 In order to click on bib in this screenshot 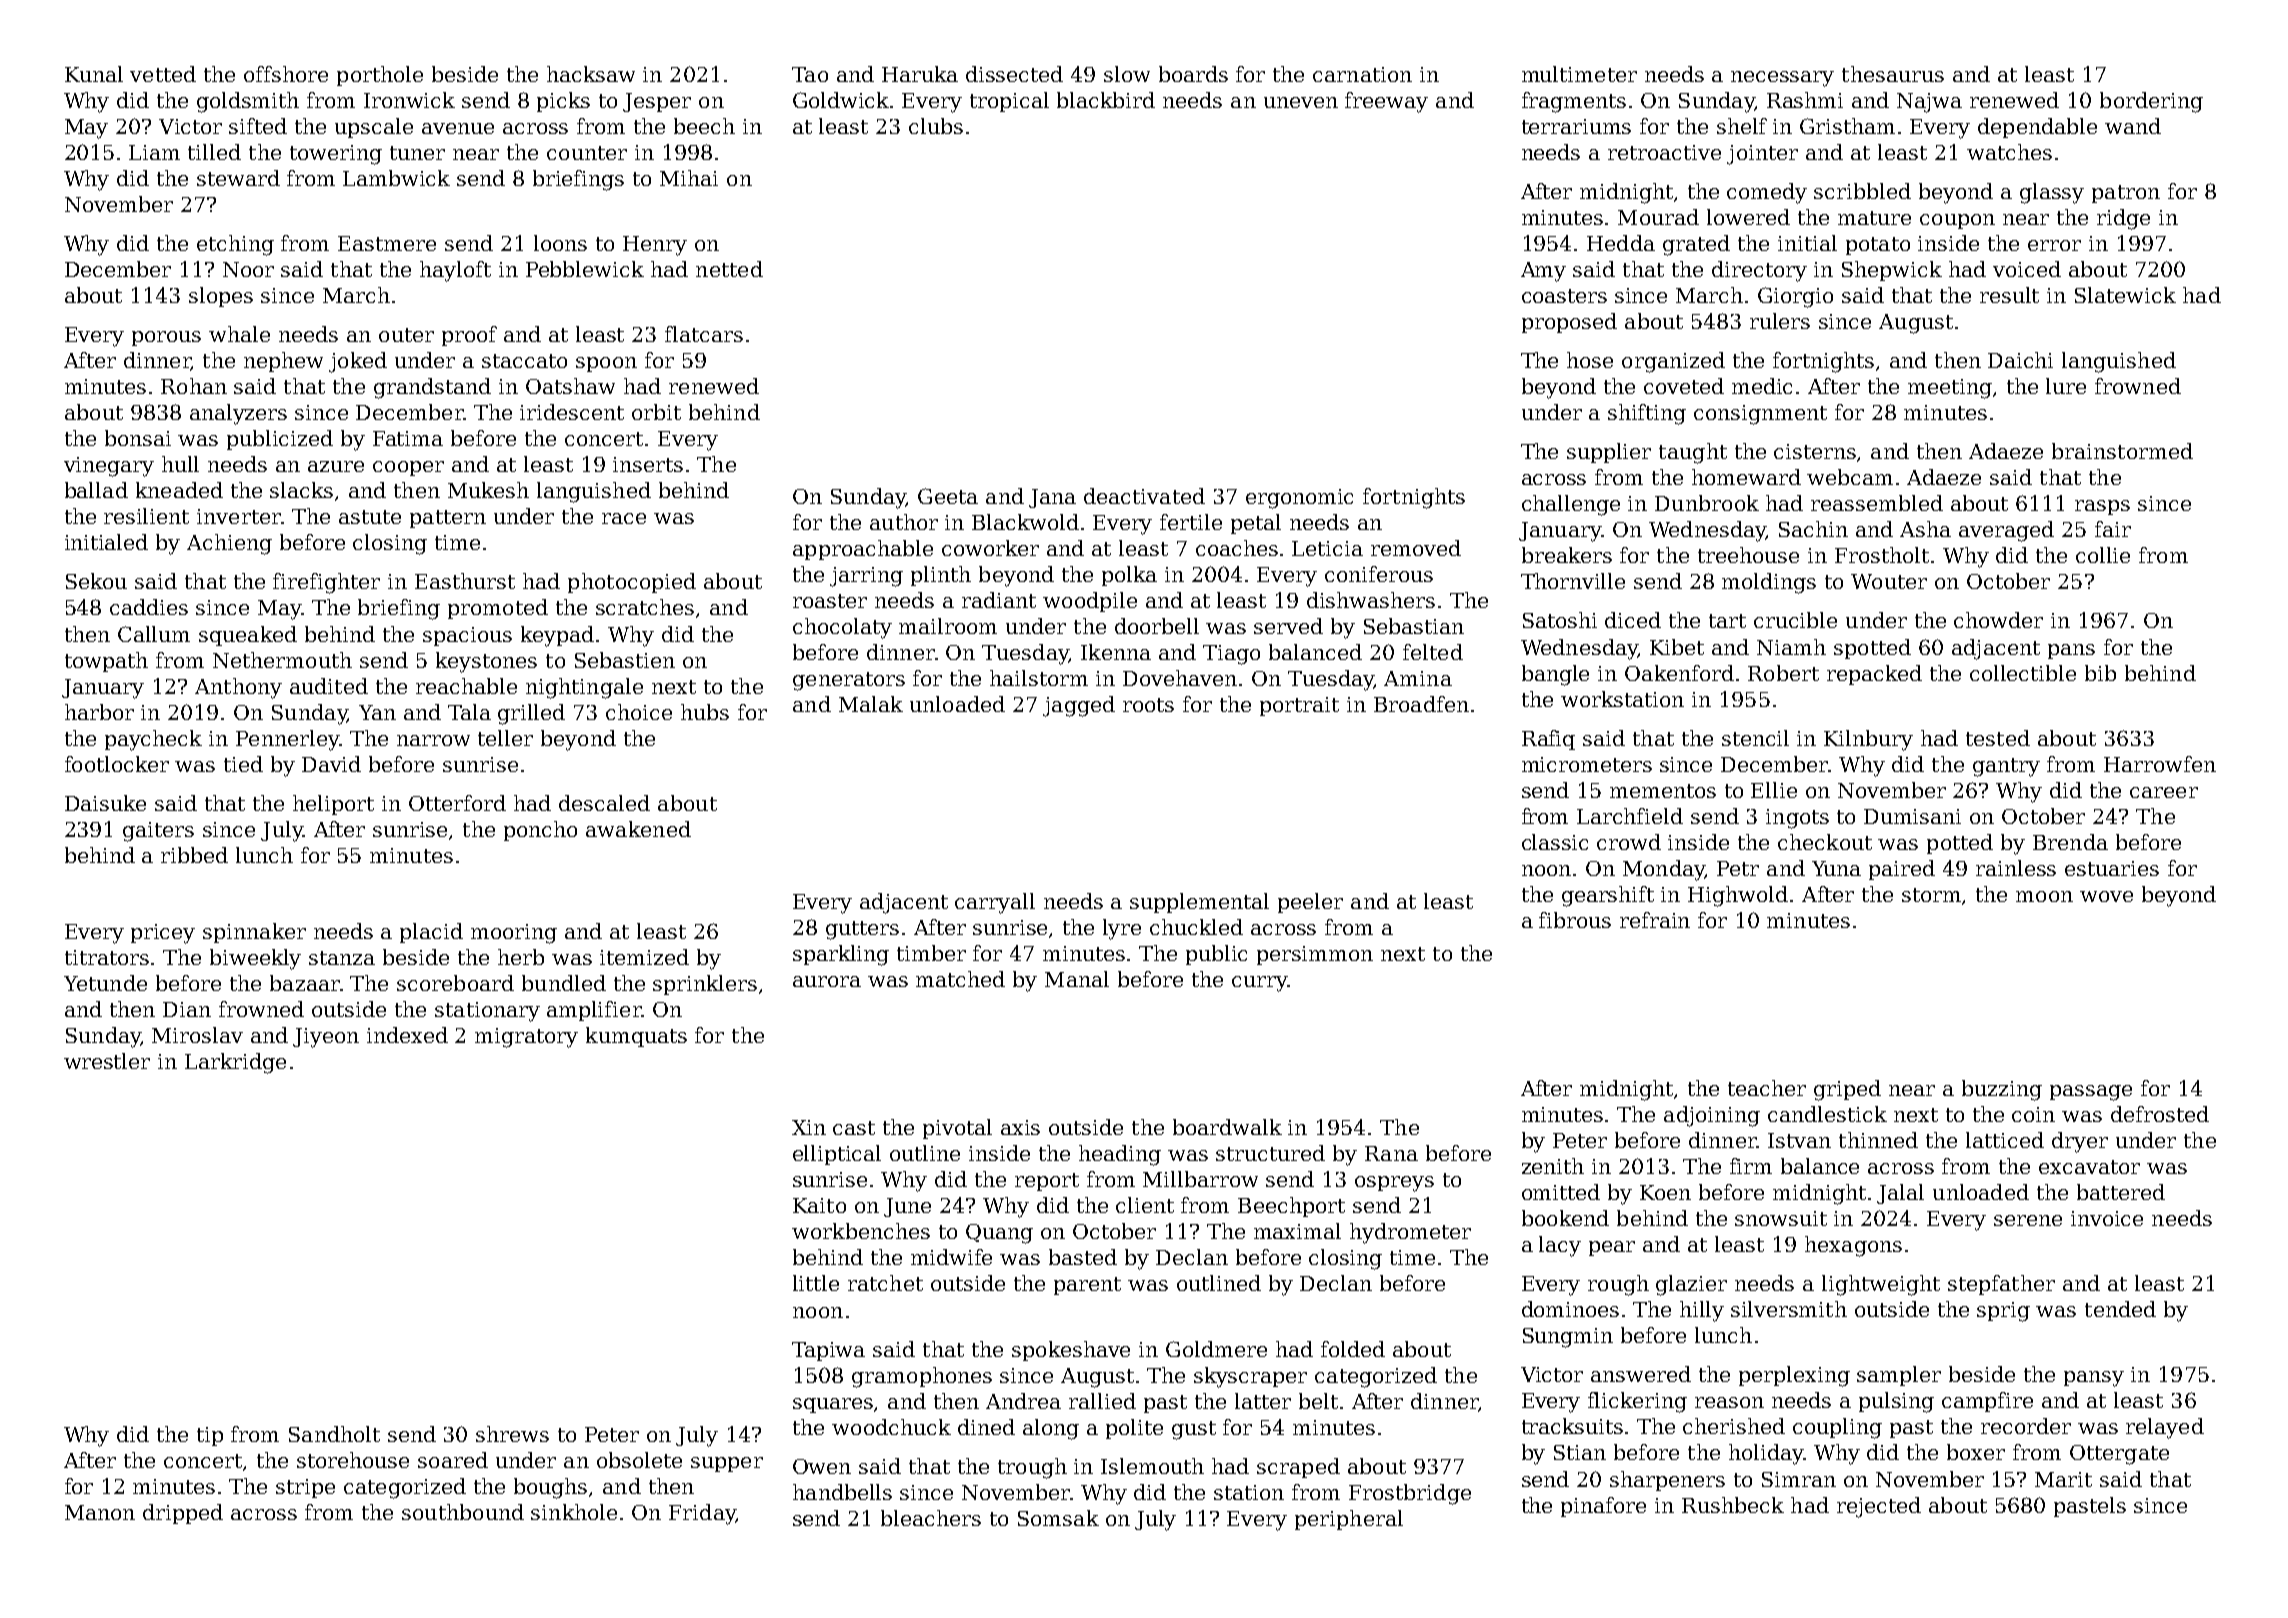, I will do `click(2100, 673)`.
